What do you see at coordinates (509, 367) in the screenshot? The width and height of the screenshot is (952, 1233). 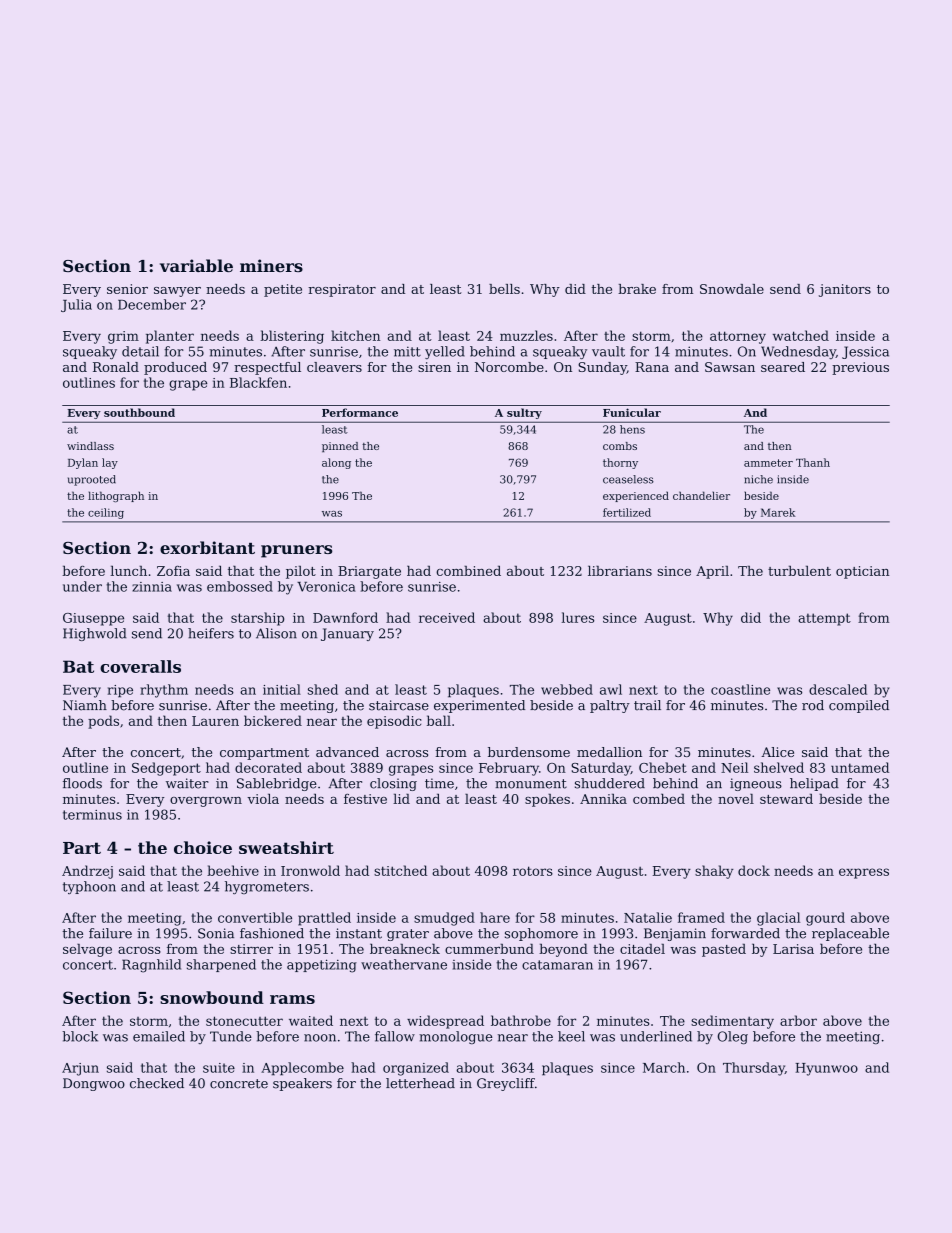 I see `Norcombe` at bounding box center [509, 367].
